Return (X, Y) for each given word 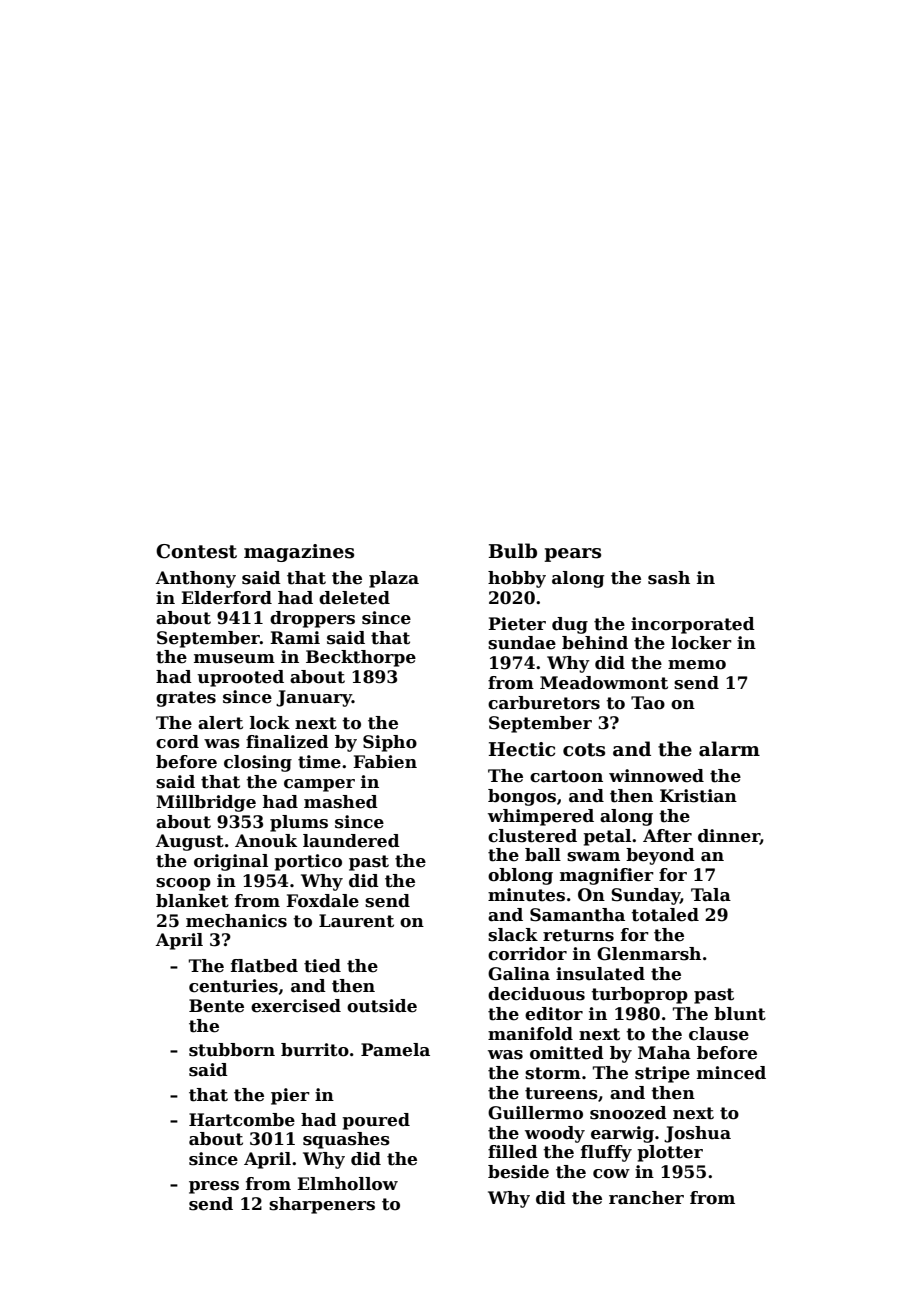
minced (731, 1073)
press (214, 1187)
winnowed (656, 776)
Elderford (226, 598)
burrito (315, 1050)
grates (186, 699)
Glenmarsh (649, 954)
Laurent (356, 921)
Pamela (395, 1050)
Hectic (522, 749)
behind (595, 643)
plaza (394, 579)
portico (308, 862)
